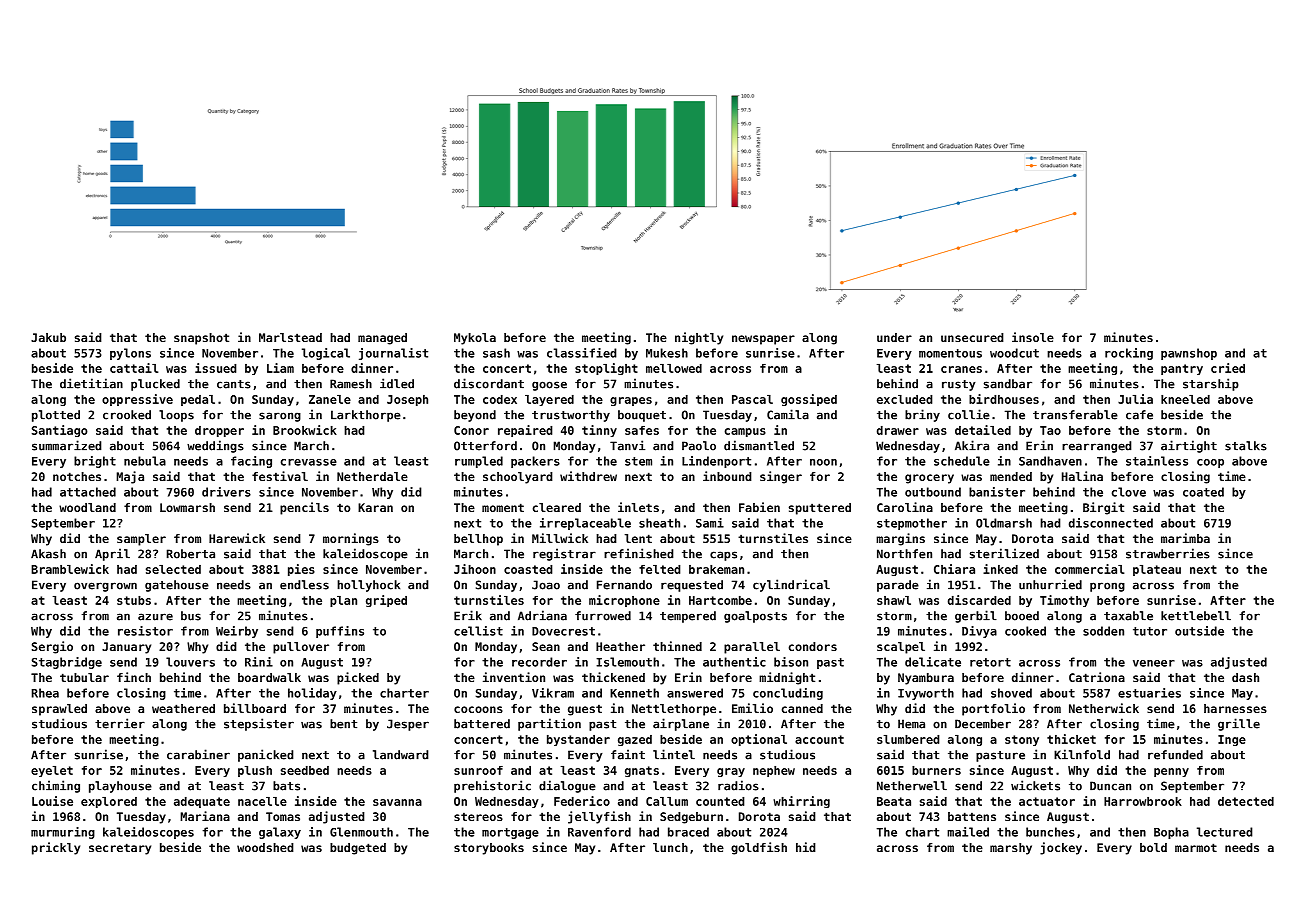  I want to click on Mykola, so click(475, 339).
